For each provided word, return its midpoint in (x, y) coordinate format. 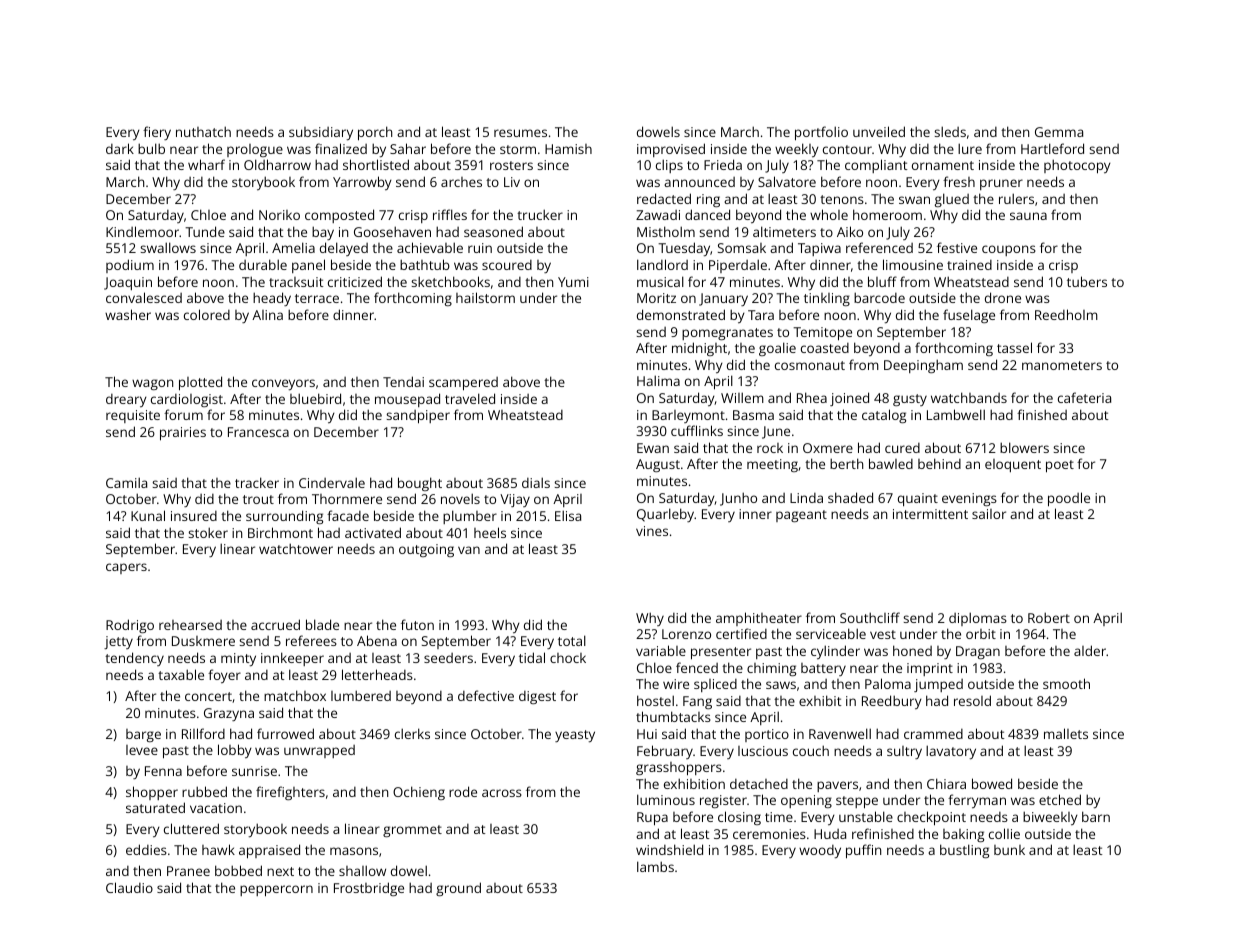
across (502, 793)
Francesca (258, 432)
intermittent (930, 514)
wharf (206, 164)
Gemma (1059, 132)
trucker (540, 214)
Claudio (129, 887)
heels (490, 532)
